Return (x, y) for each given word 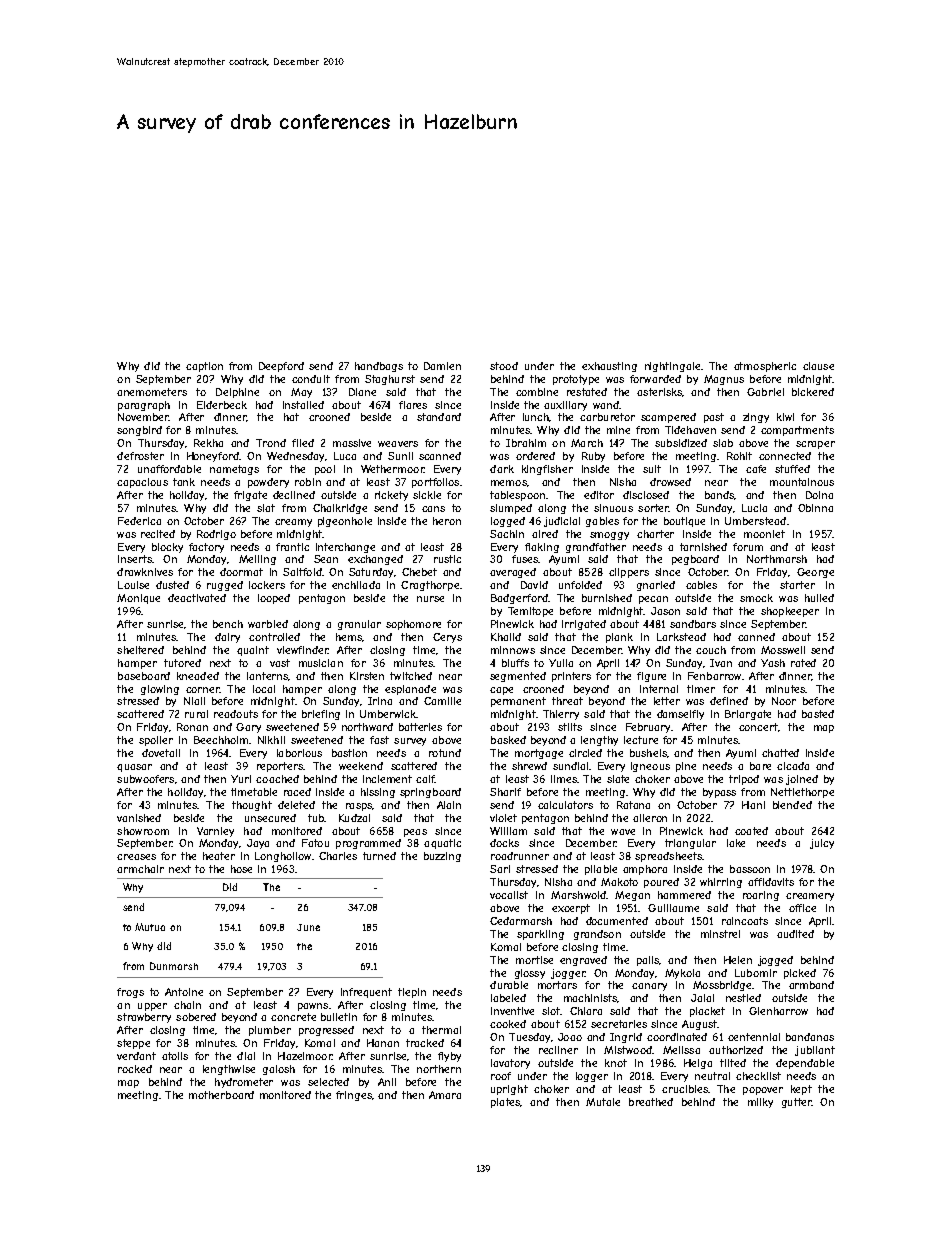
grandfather (596, 548)
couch (711, 650)
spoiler (156, 741)
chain (187, 1005)
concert (758, 727)
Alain (449, 805)
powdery (268, 483)
